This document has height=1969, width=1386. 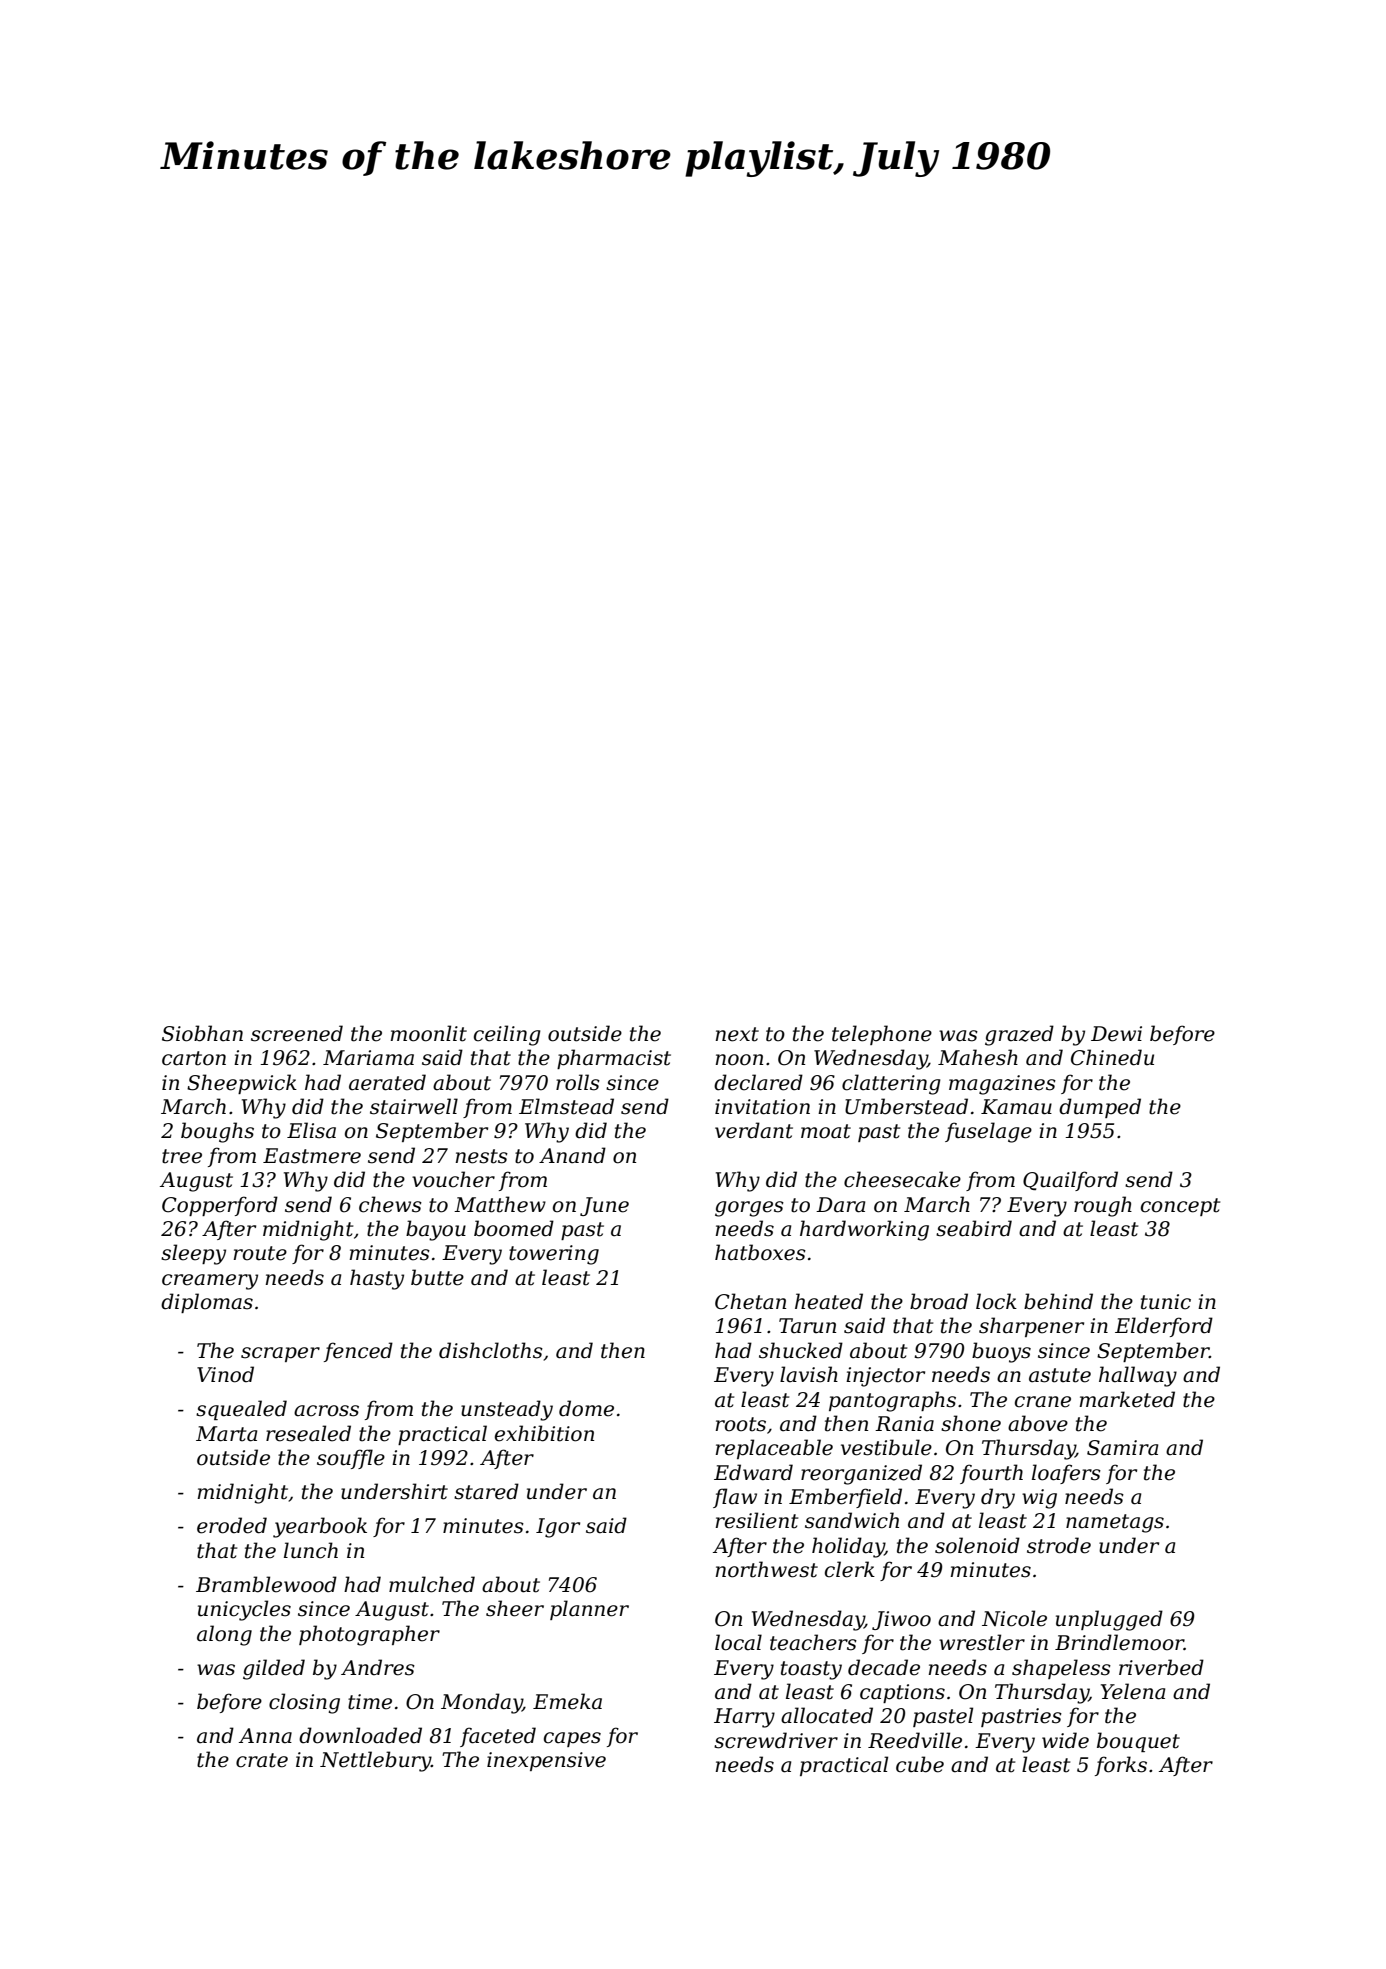 What do you see at coordinates (437, 1277) in the document?
I see `butte` at bounding box center [437, 1277].
